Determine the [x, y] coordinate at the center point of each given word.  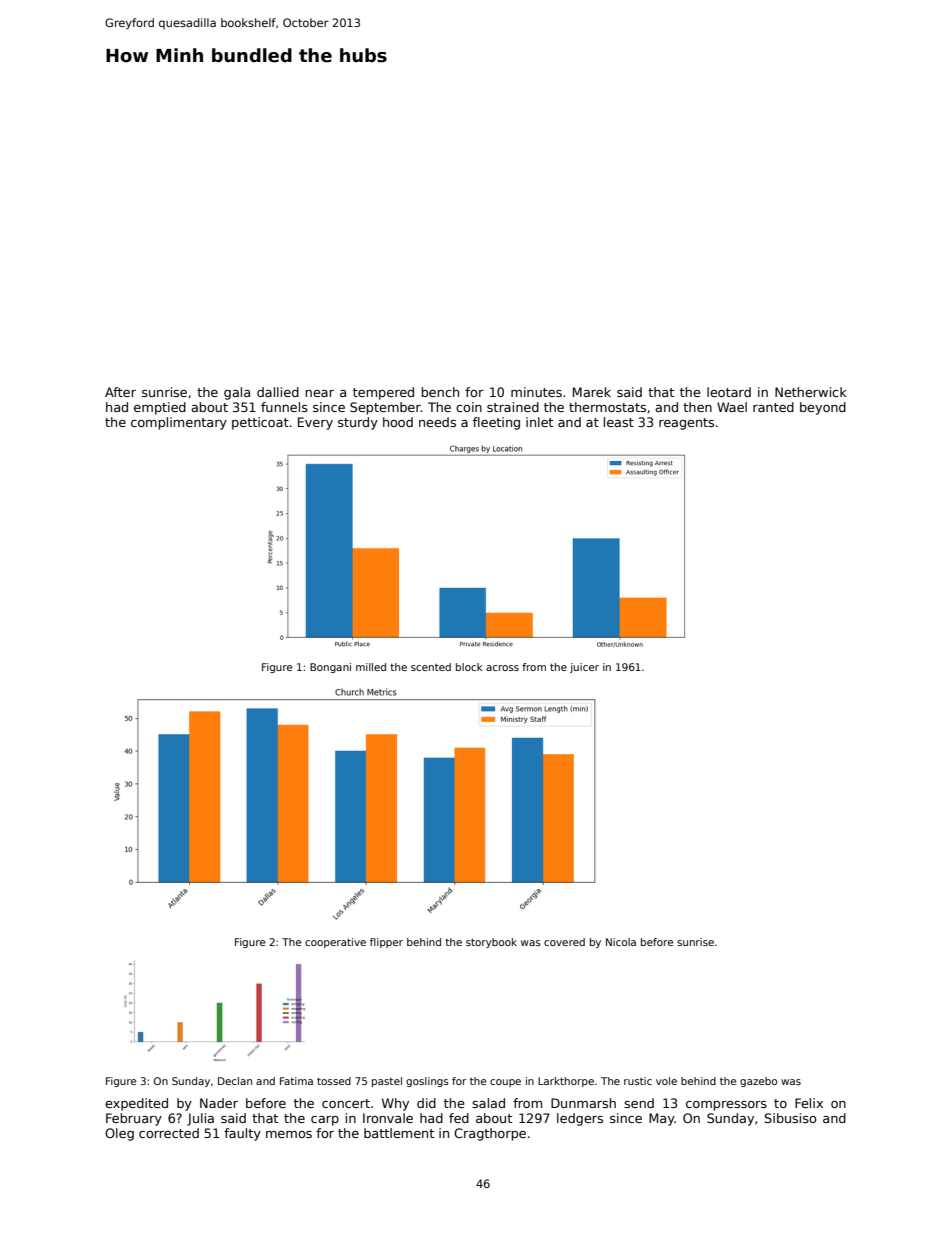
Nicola [621, 942]
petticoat [260, 423]
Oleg [119, 1134]
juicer [584, 668]
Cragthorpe [490, 1134]
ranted [773, 407]
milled [371, 667]
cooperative [335, 943]
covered [564, 942]
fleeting [496, 423]
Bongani [330, 668]
